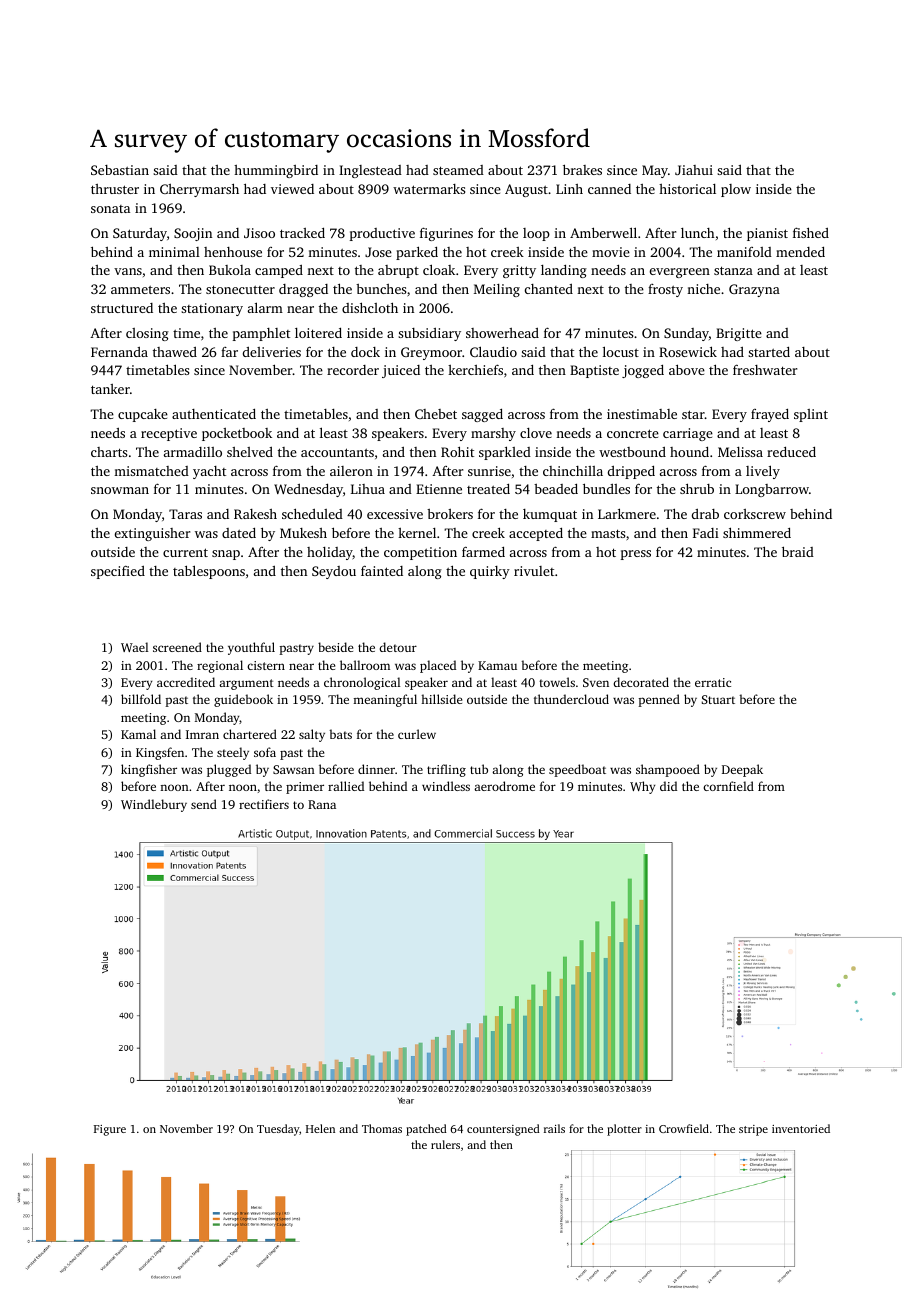  What do you see at coordinates (154, 805) in the screenshot?
I see `Windlebury` at bounding box center [154, 805].
